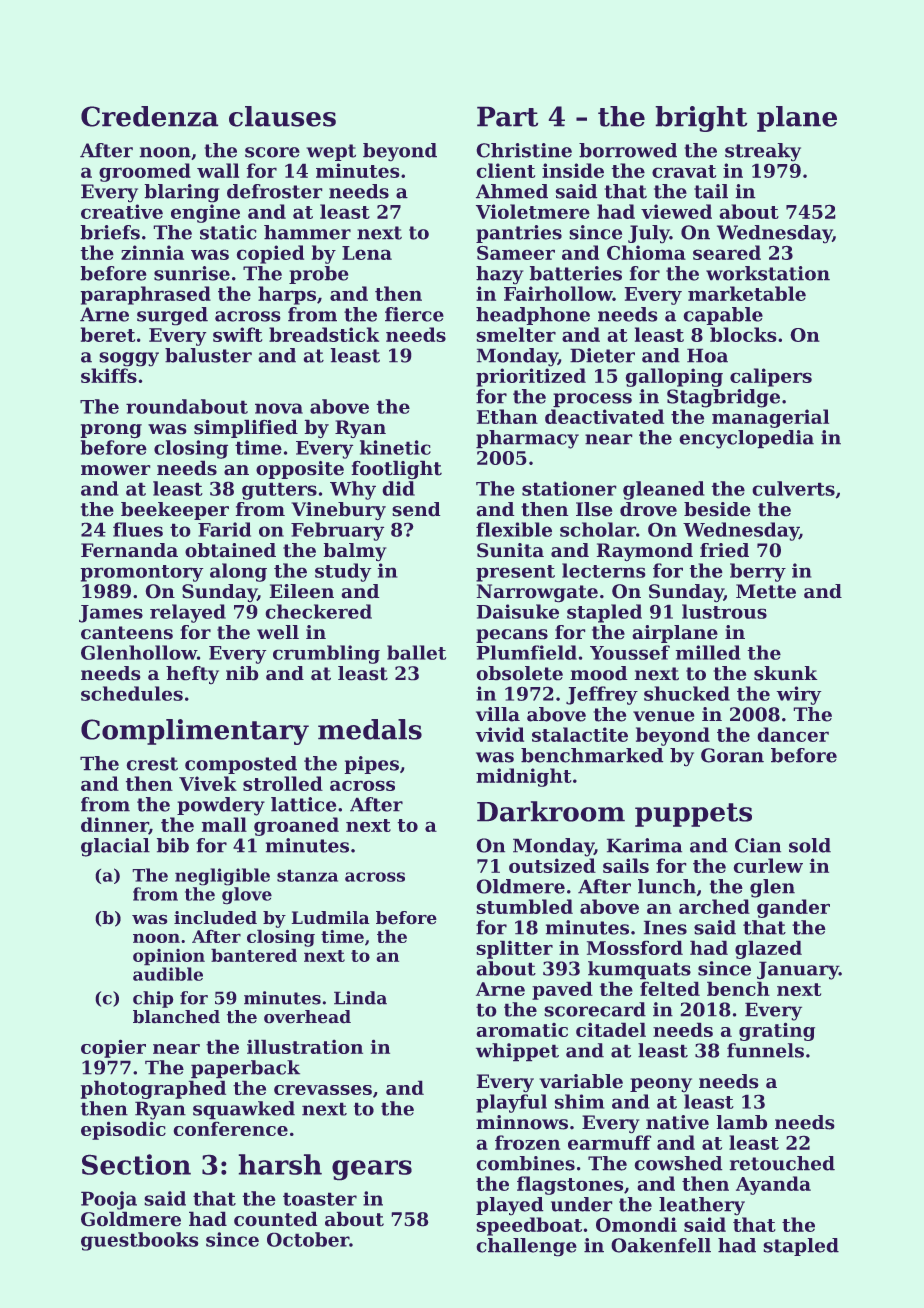 The height and width of the screenshot is (1308, 924). Describe the element at coordinates (139, 1241) in the screenshot. I see `guestbooks` at that location.
